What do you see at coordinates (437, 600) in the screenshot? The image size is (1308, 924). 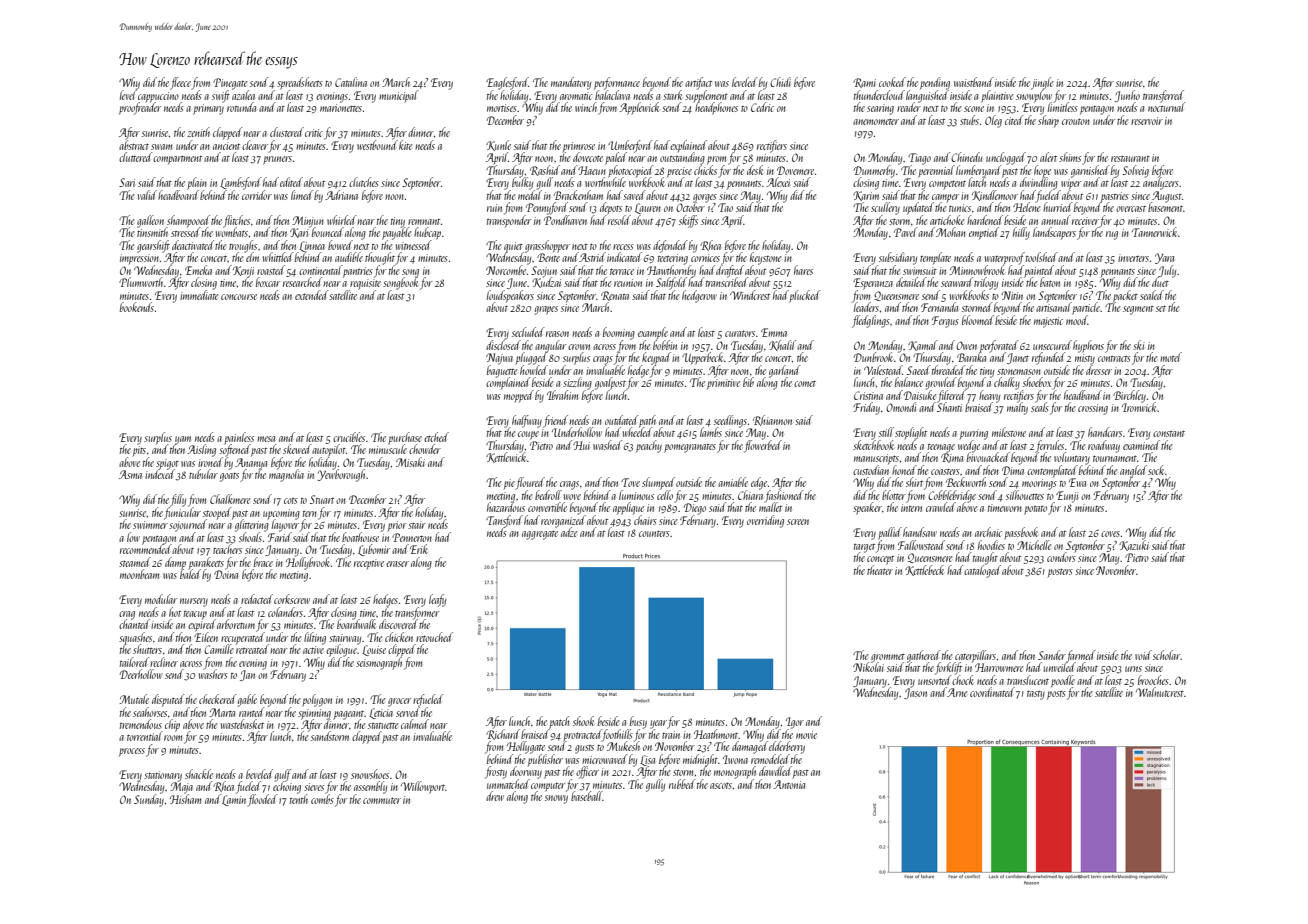 I see `leafy` at bounding box center [437, 600].
